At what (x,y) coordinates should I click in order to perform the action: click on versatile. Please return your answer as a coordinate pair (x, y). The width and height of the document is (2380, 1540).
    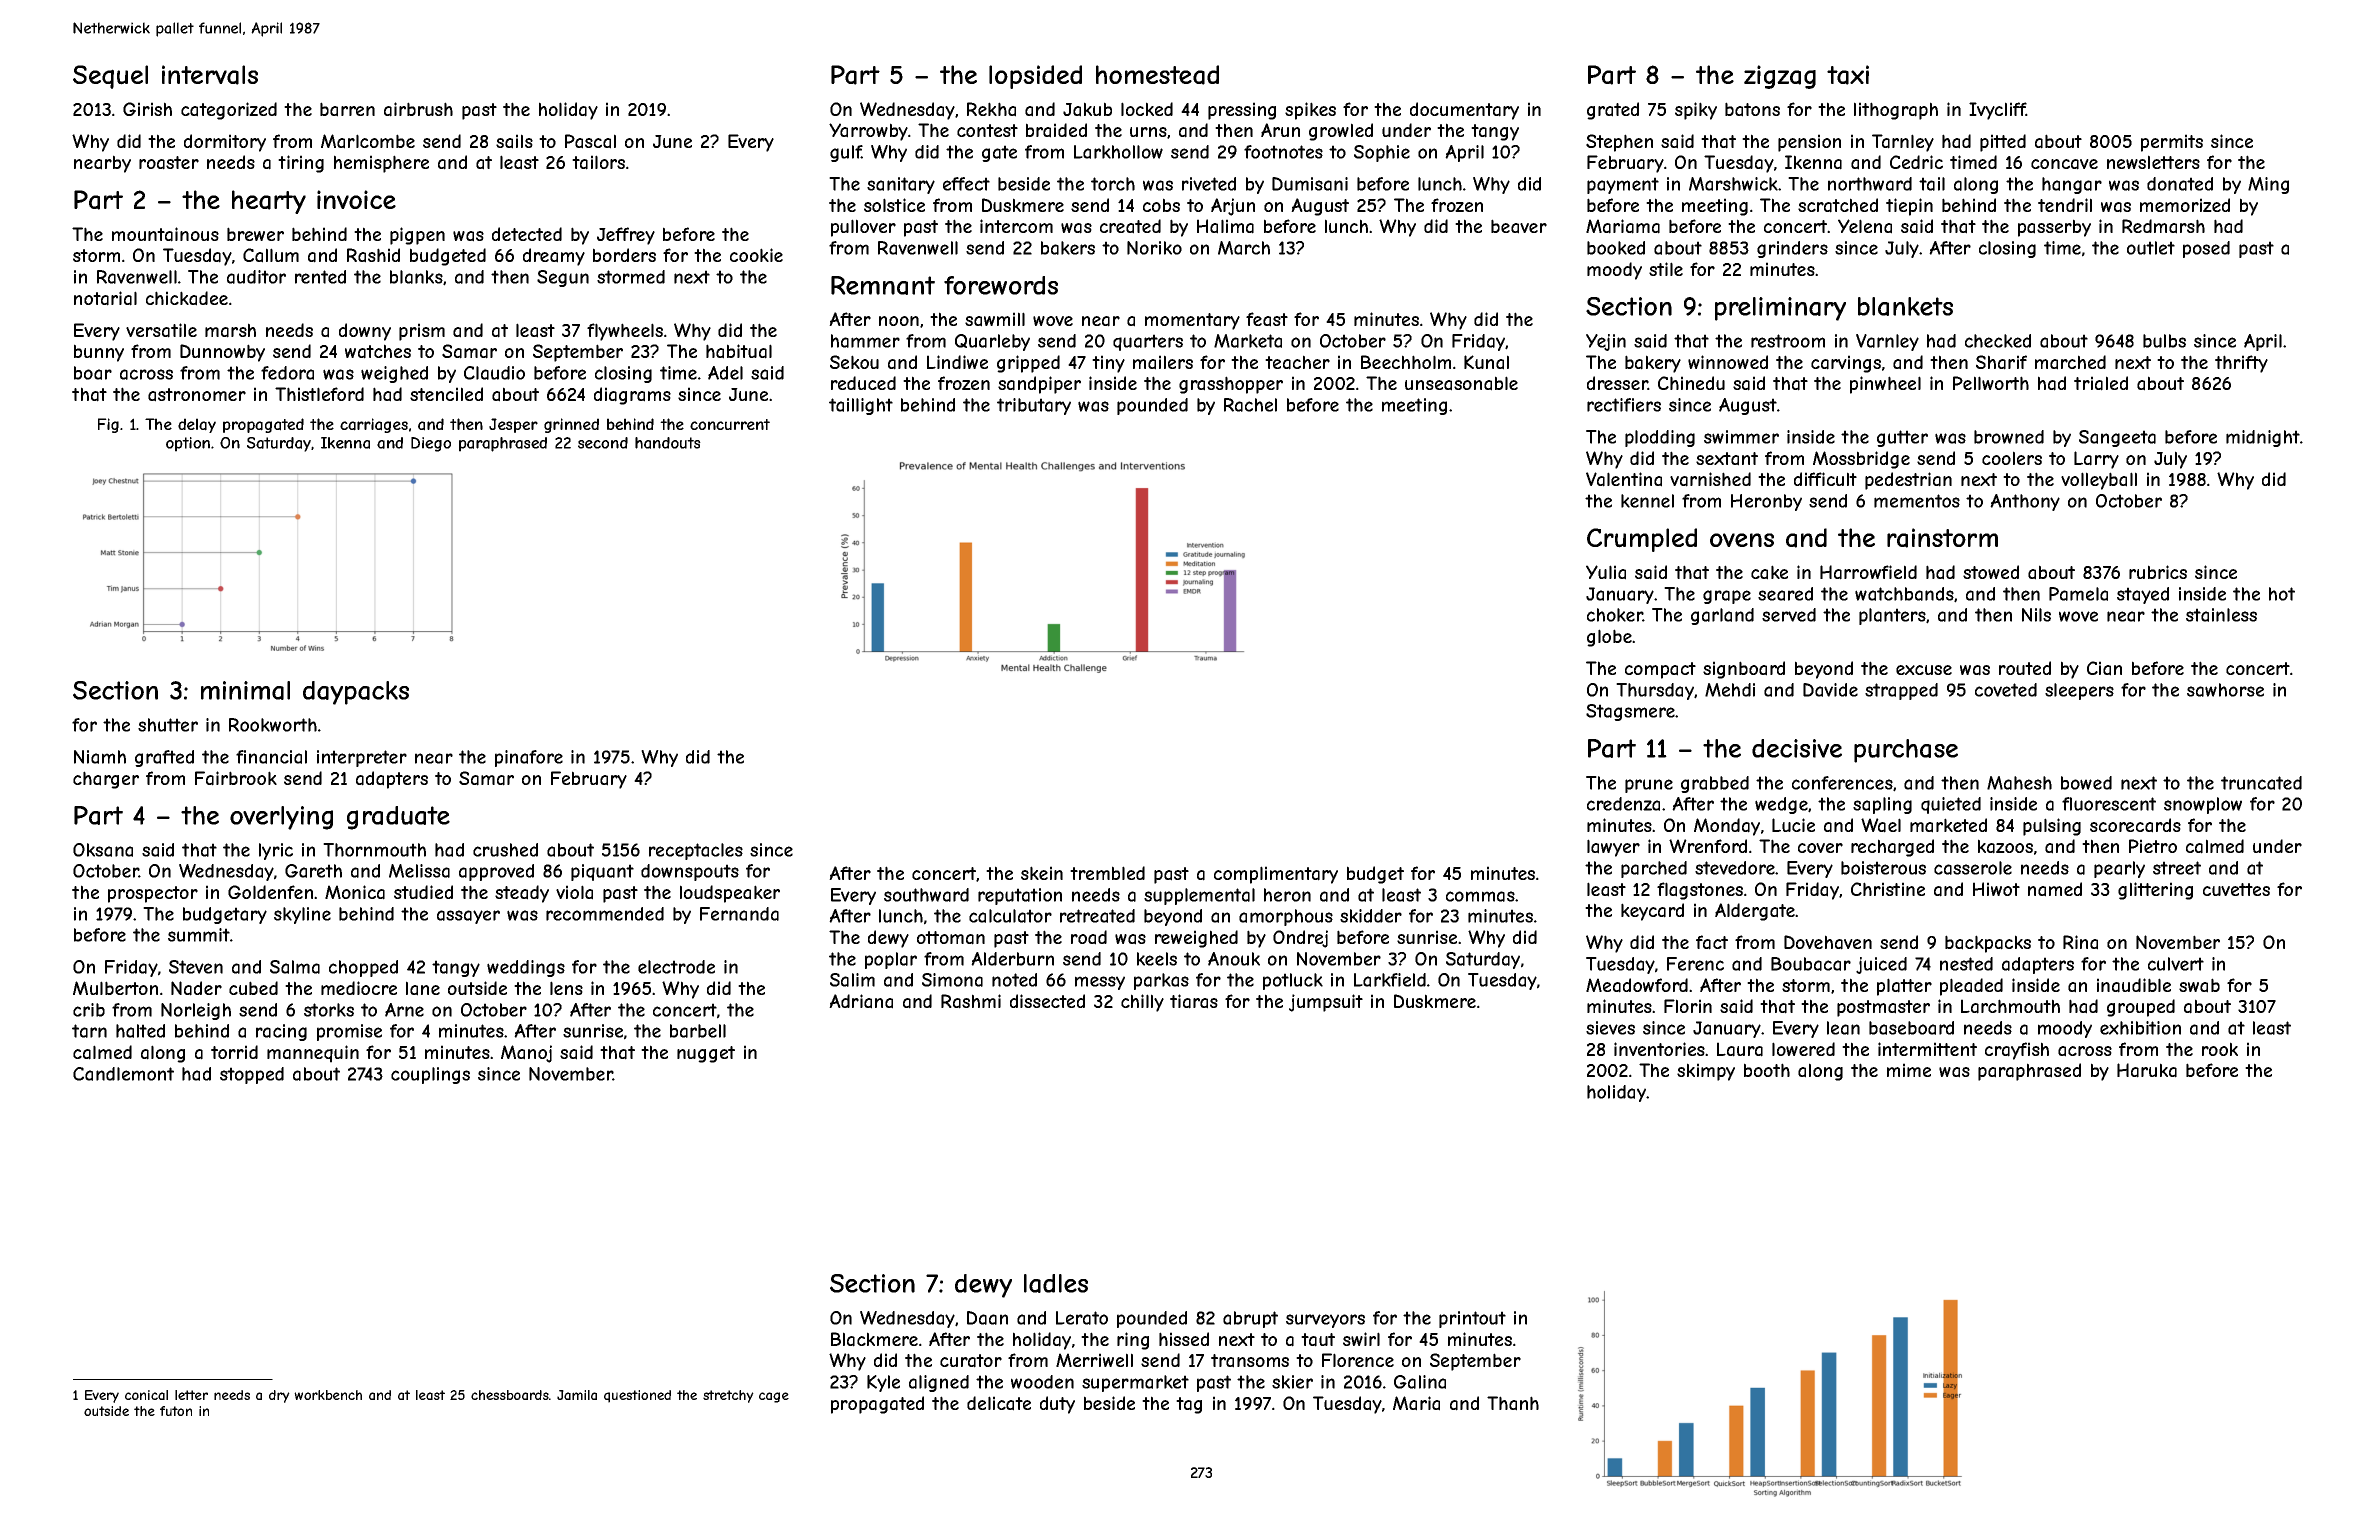
    Looking at the image, I should click on (161, 330).
